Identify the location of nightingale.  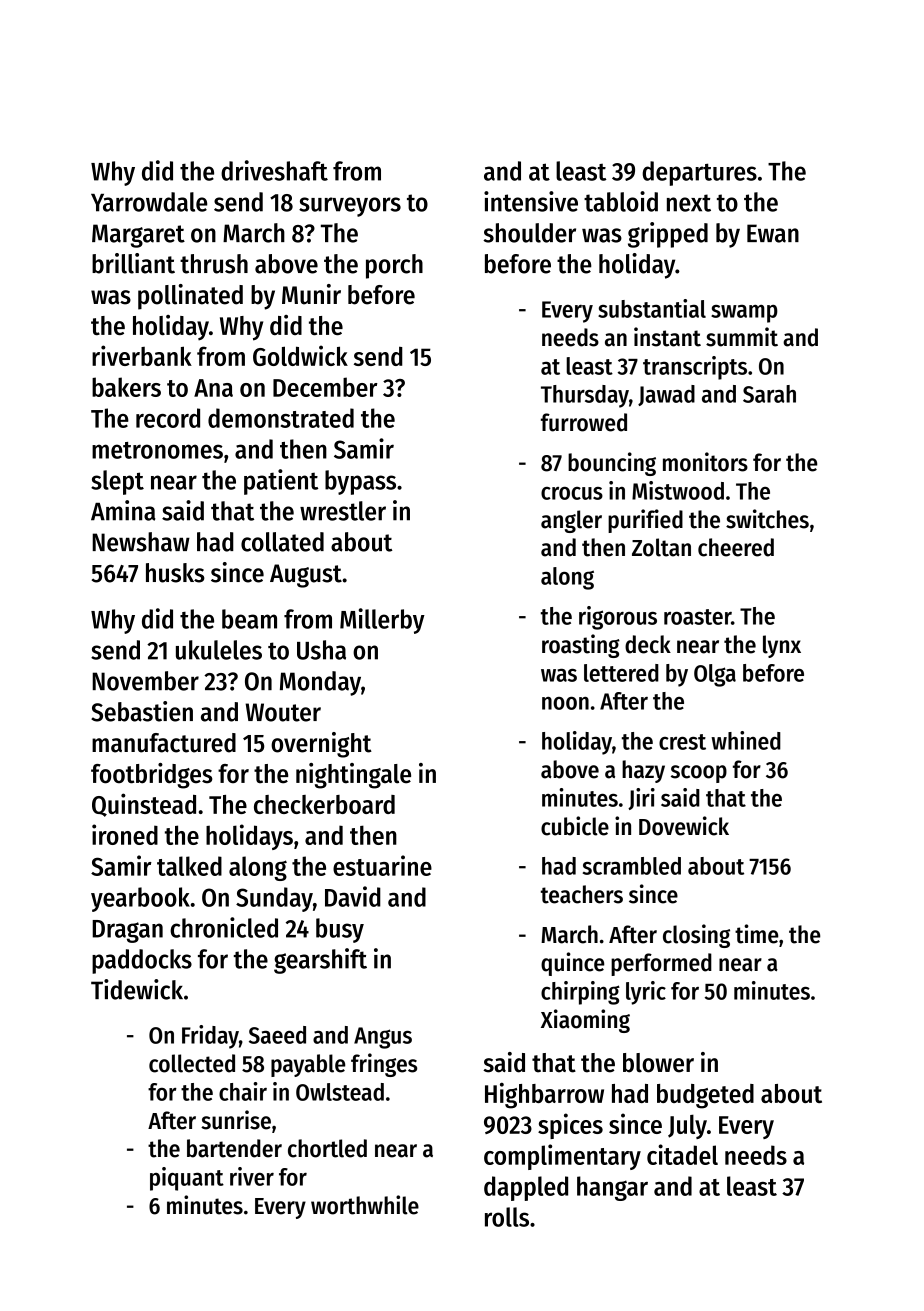
(353, 776).
